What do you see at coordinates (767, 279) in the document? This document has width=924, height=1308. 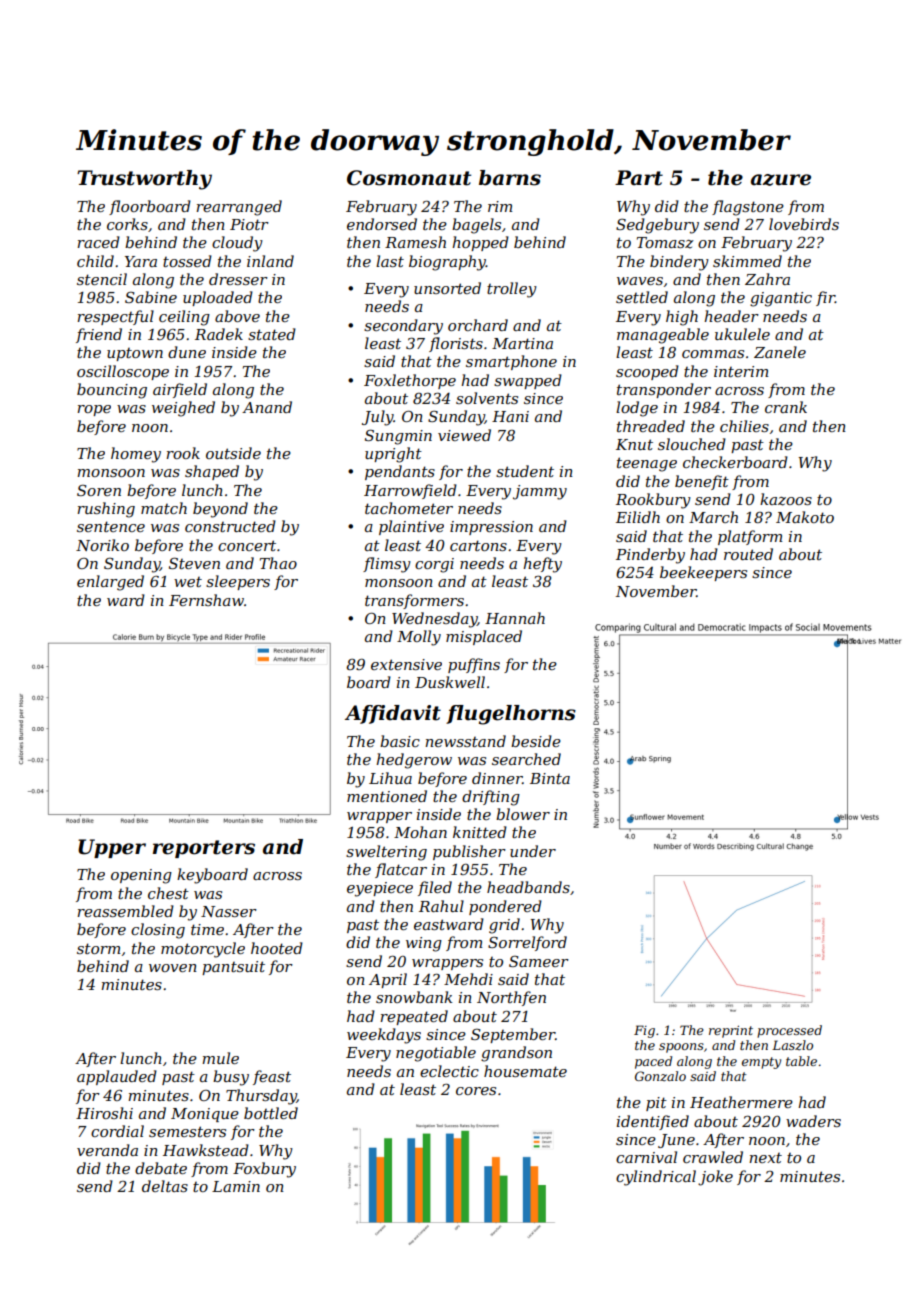 I see `Zahra` at bounding box center [767, 279].
